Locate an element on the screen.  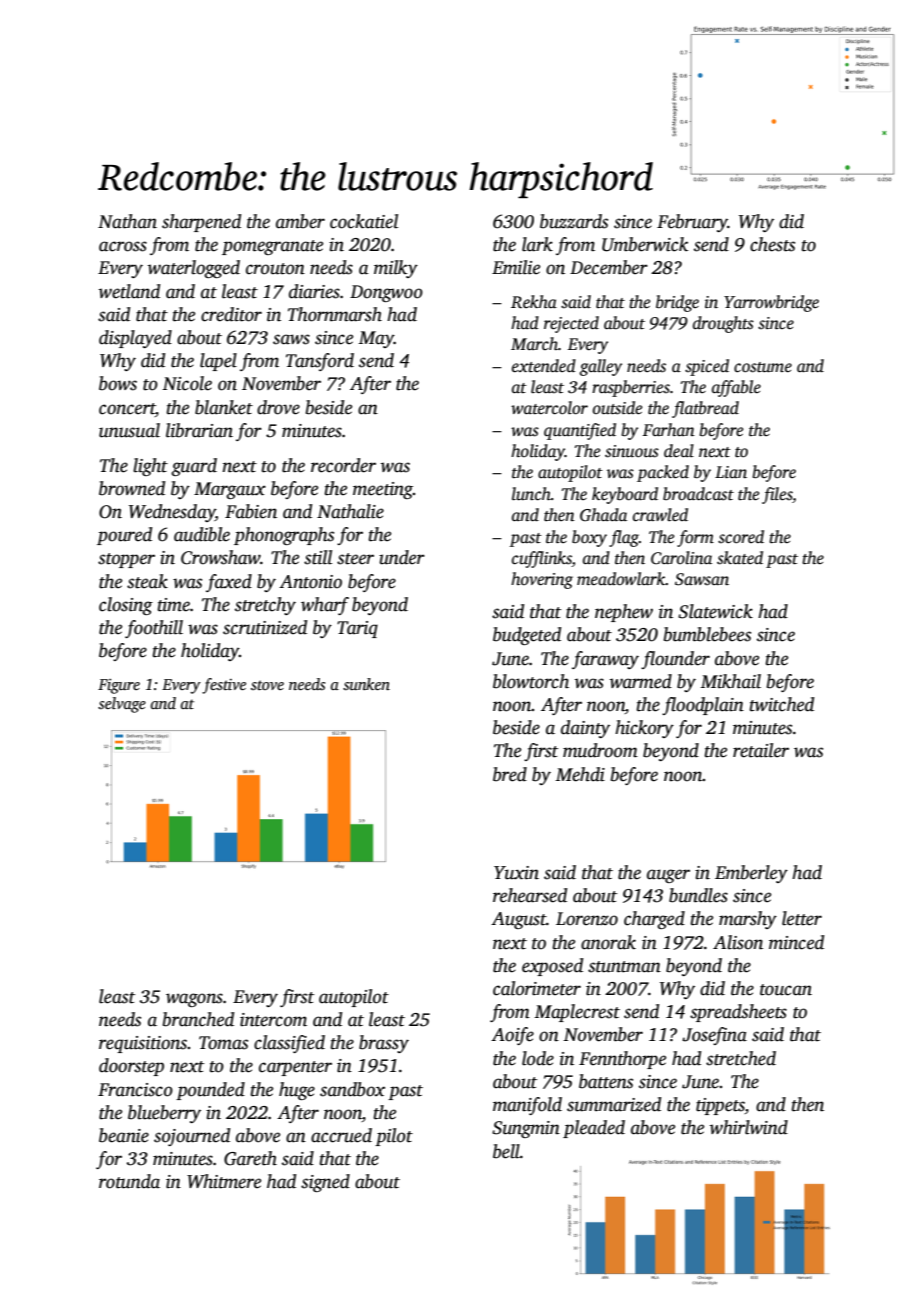
calorimeter is located at coordinates (537, 988).
